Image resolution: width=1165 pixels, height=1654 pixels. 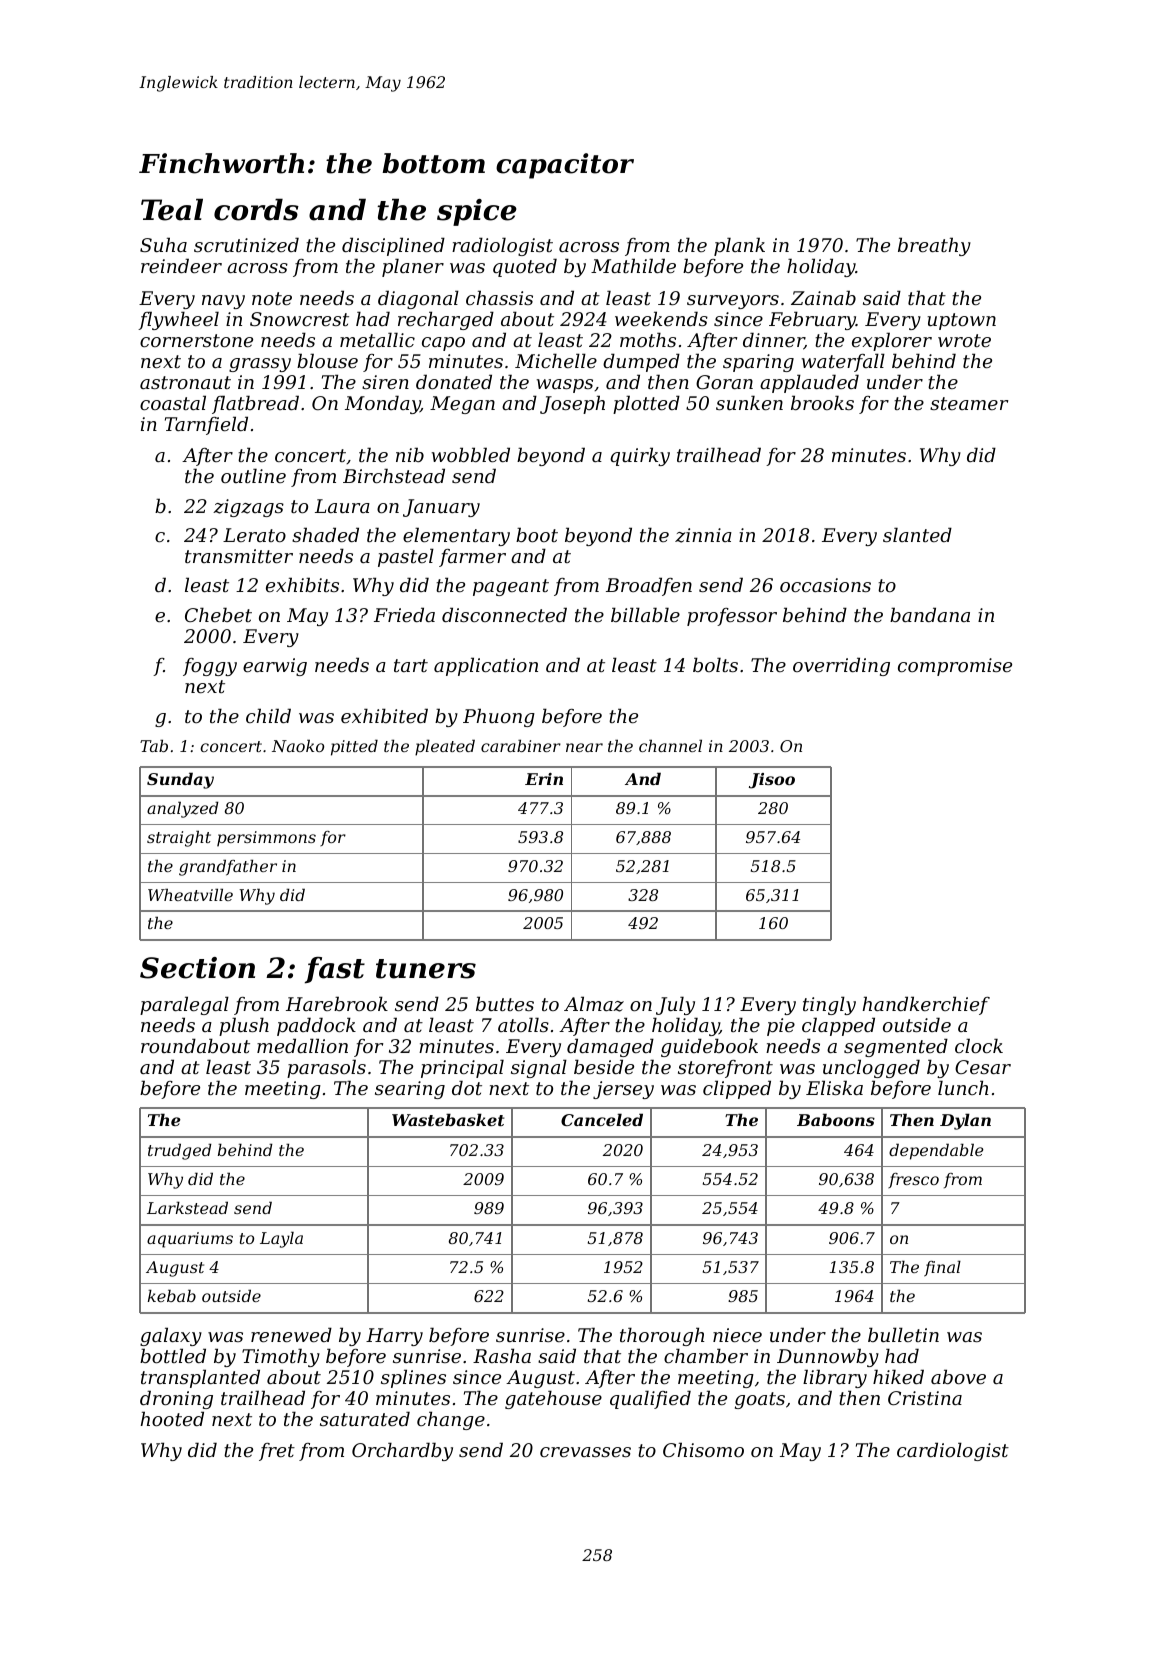 What do you see at coordinates (477, 212) in the screenshot?
I see `spice` at bounding box center [477, 212].
